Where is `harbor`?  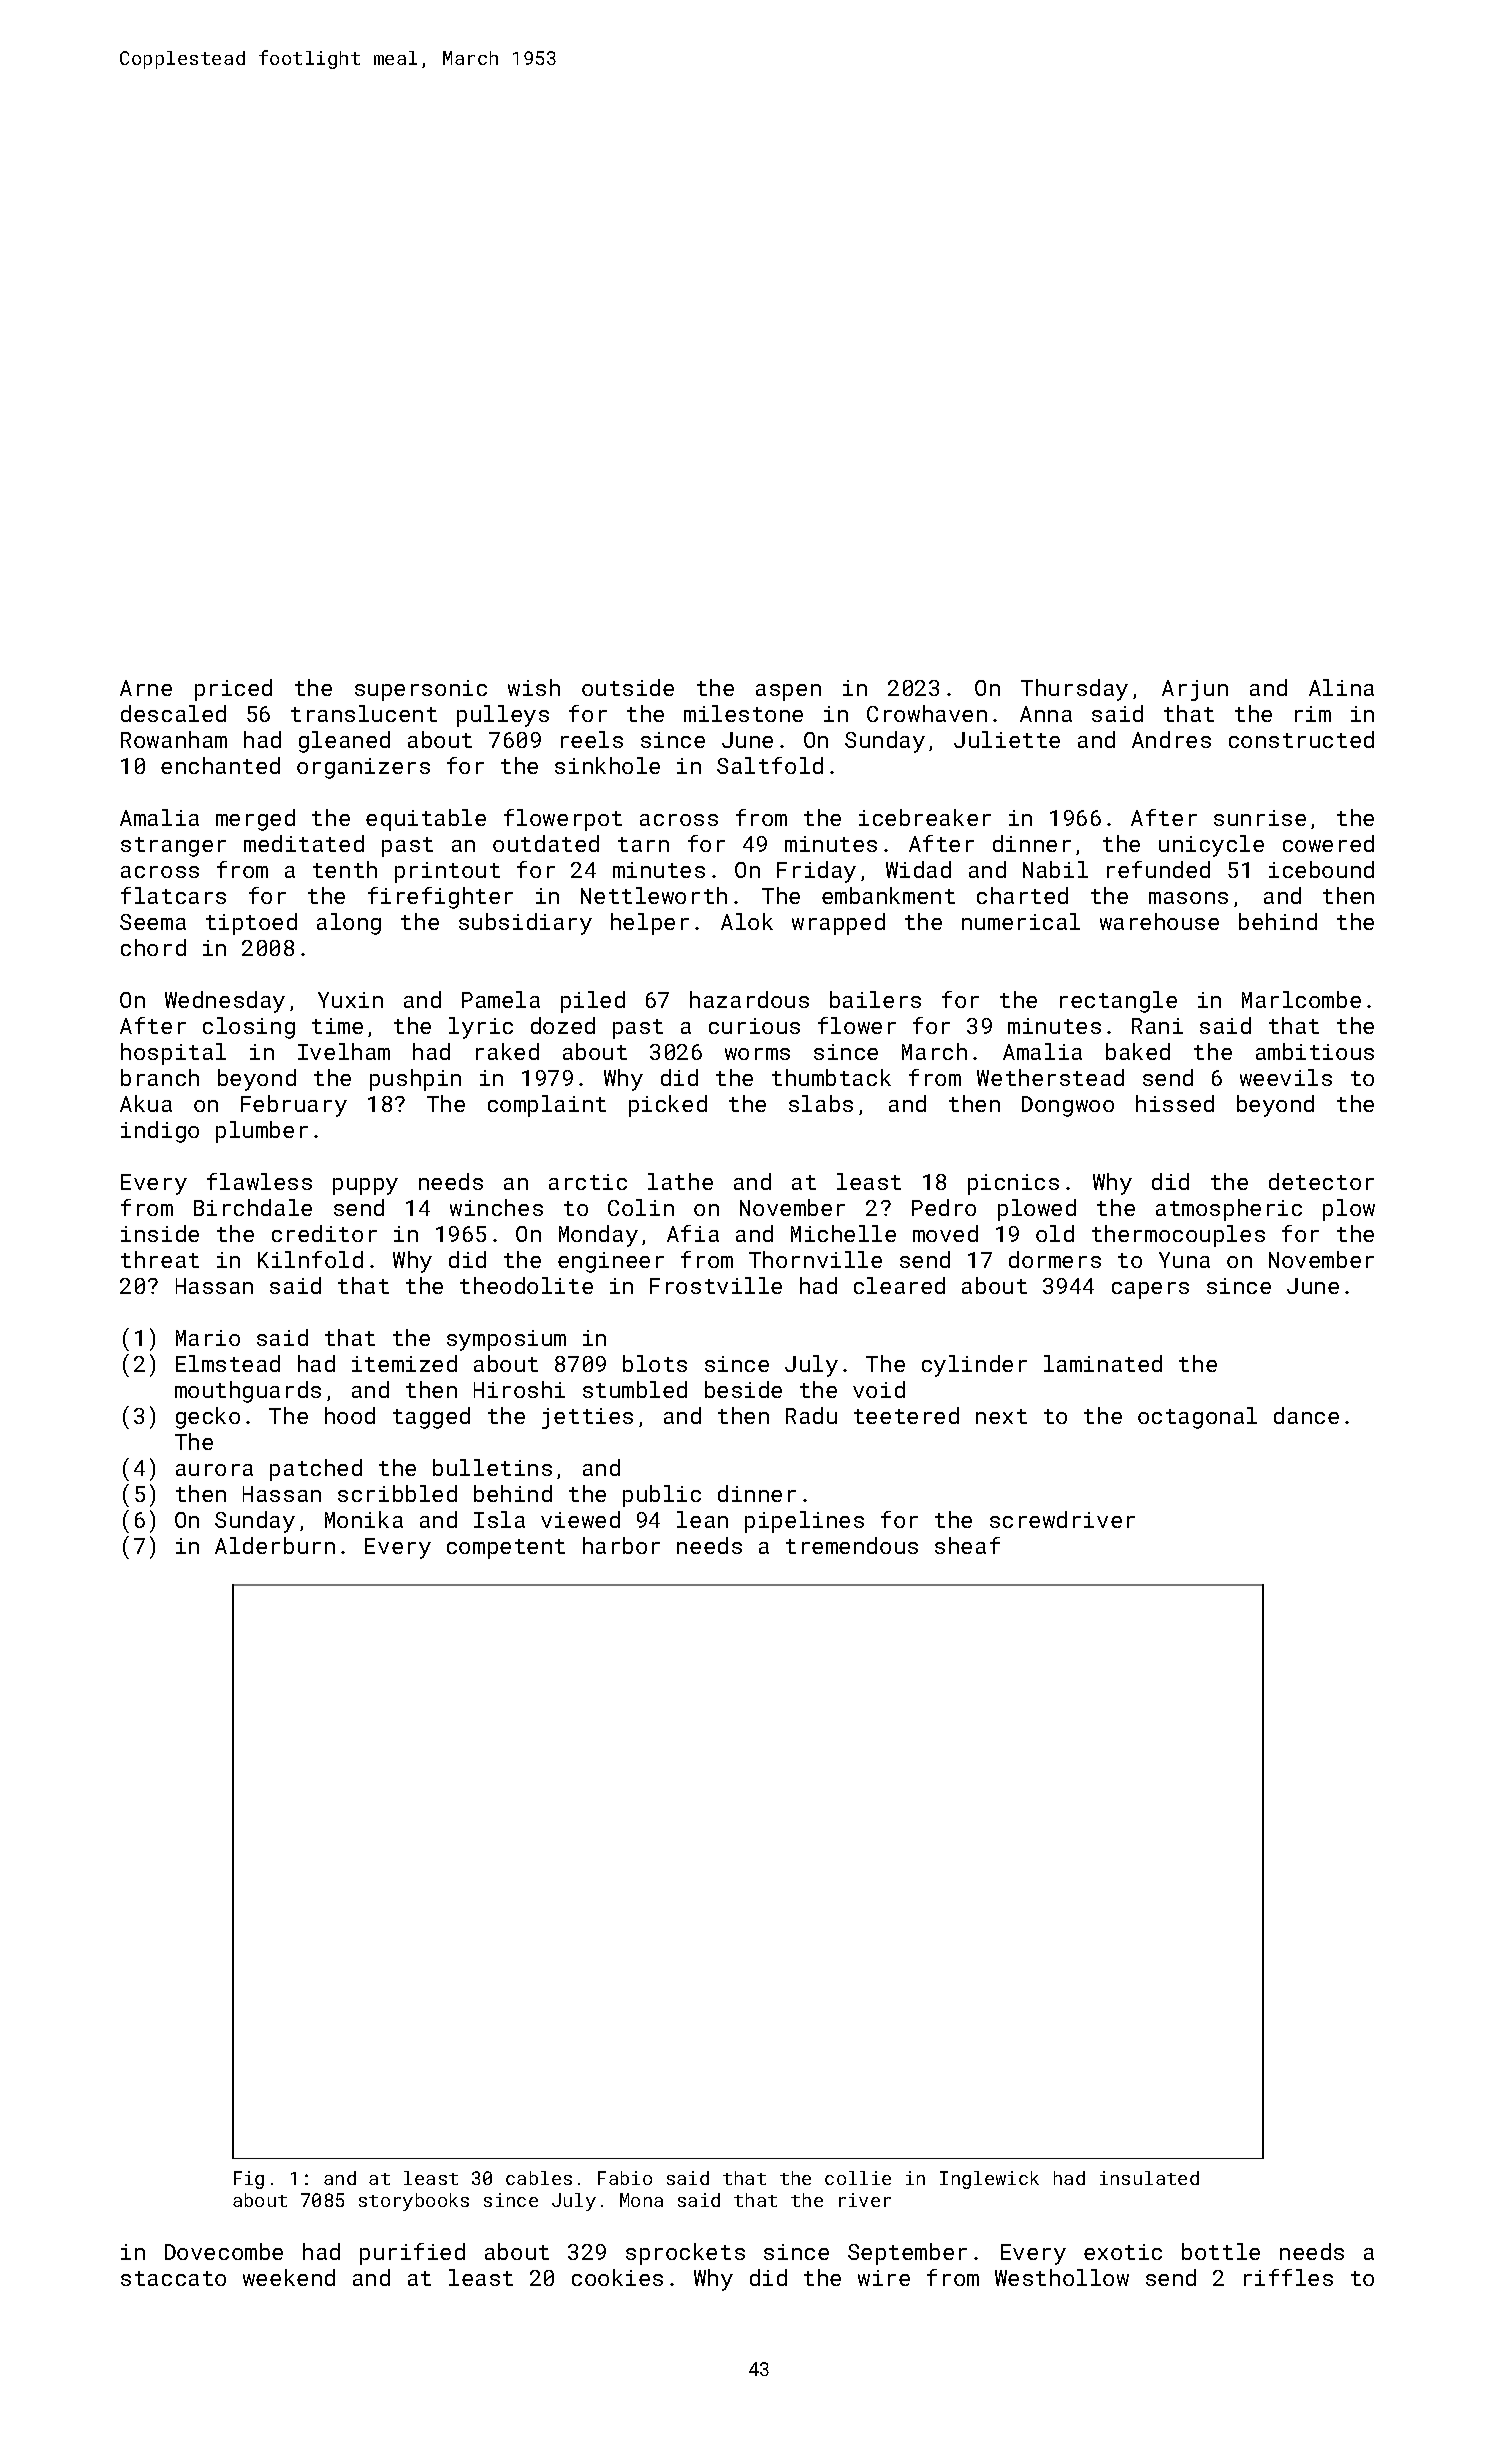 harbor is located at coordinates (621, 1545).
